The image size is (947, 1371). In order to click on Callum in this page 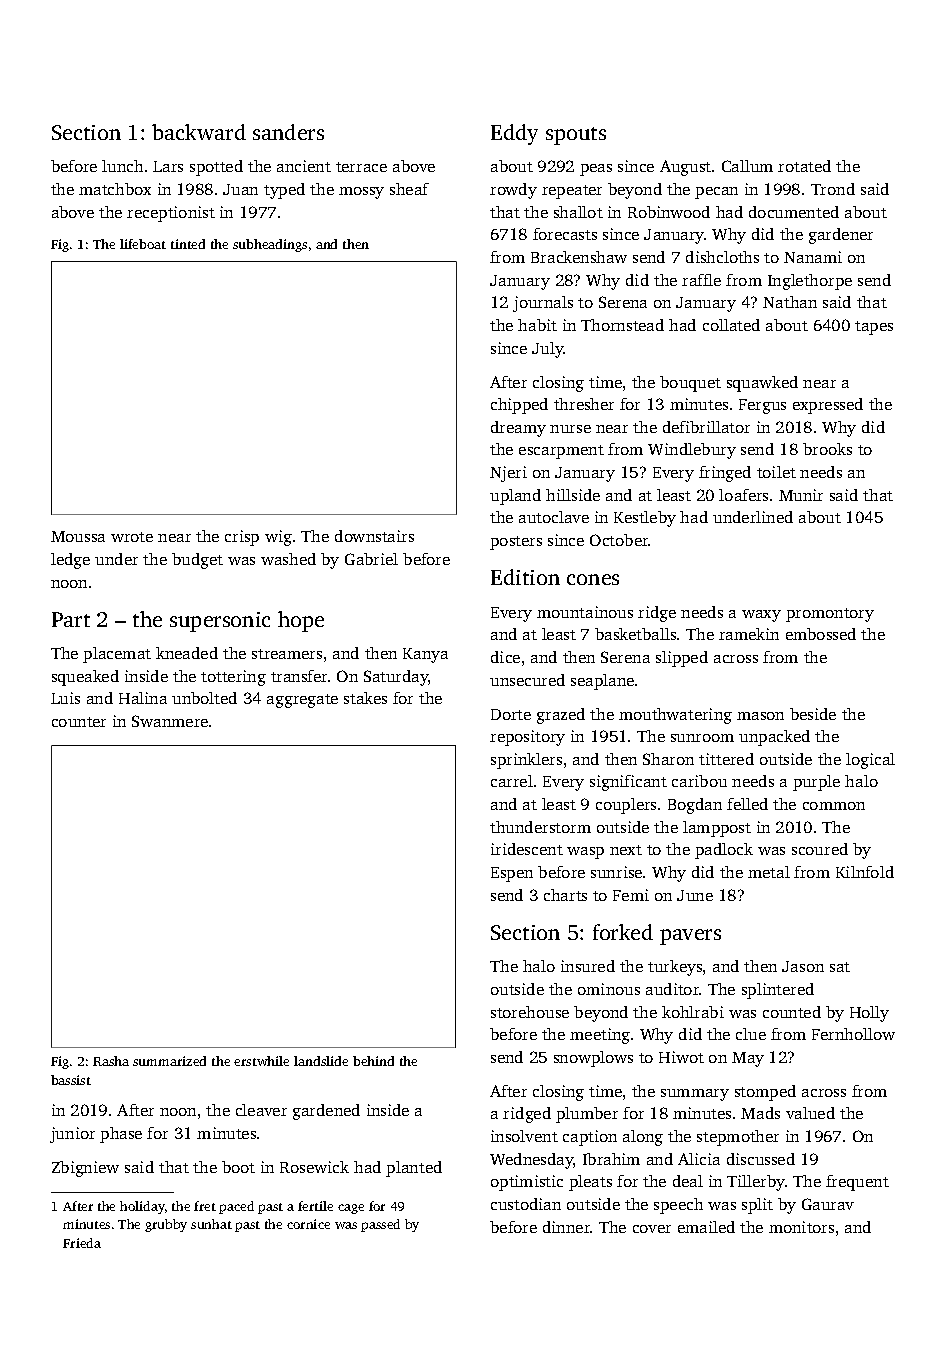, I will do `click(747, 166)`.
